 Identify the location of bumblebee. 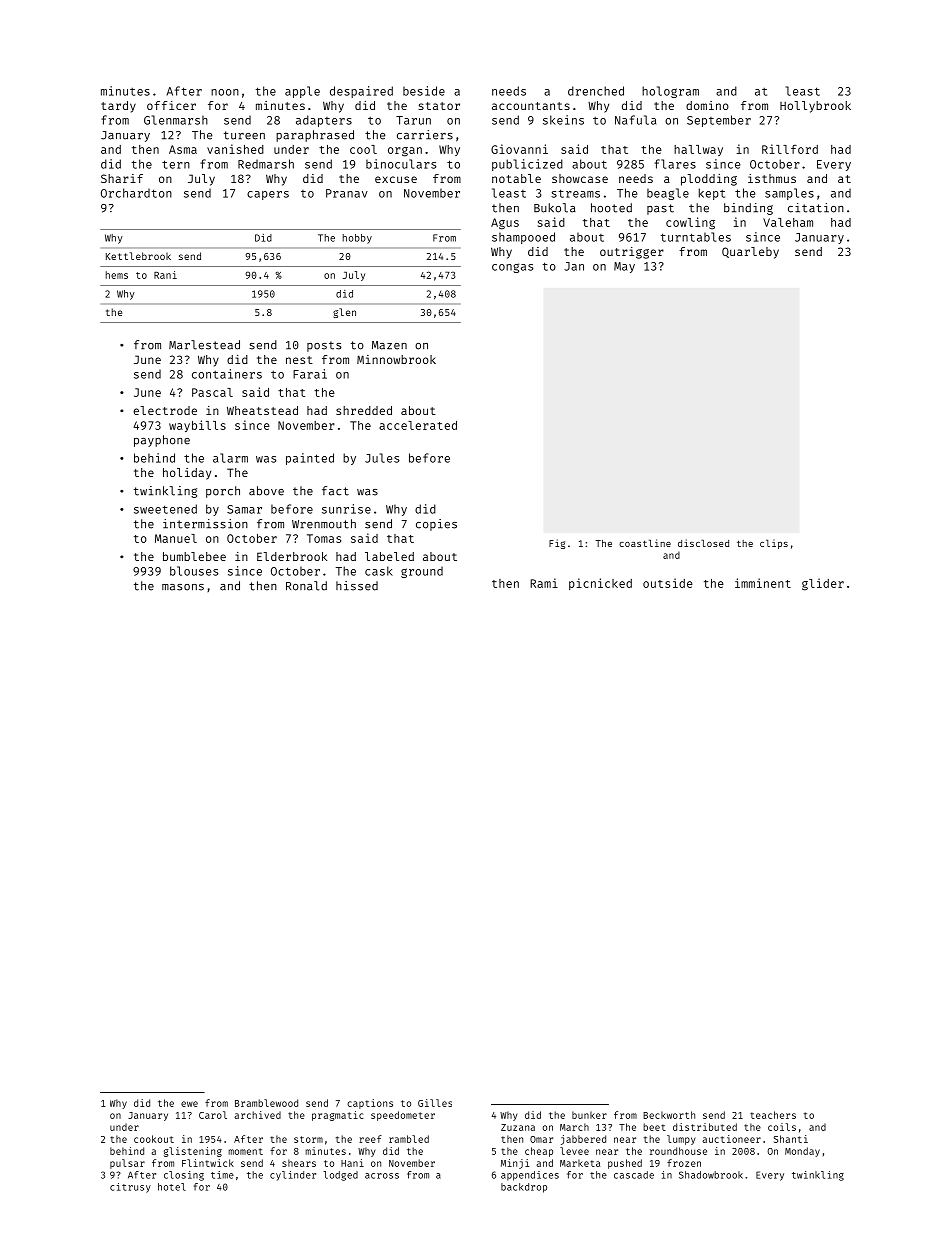
(194, 556).
